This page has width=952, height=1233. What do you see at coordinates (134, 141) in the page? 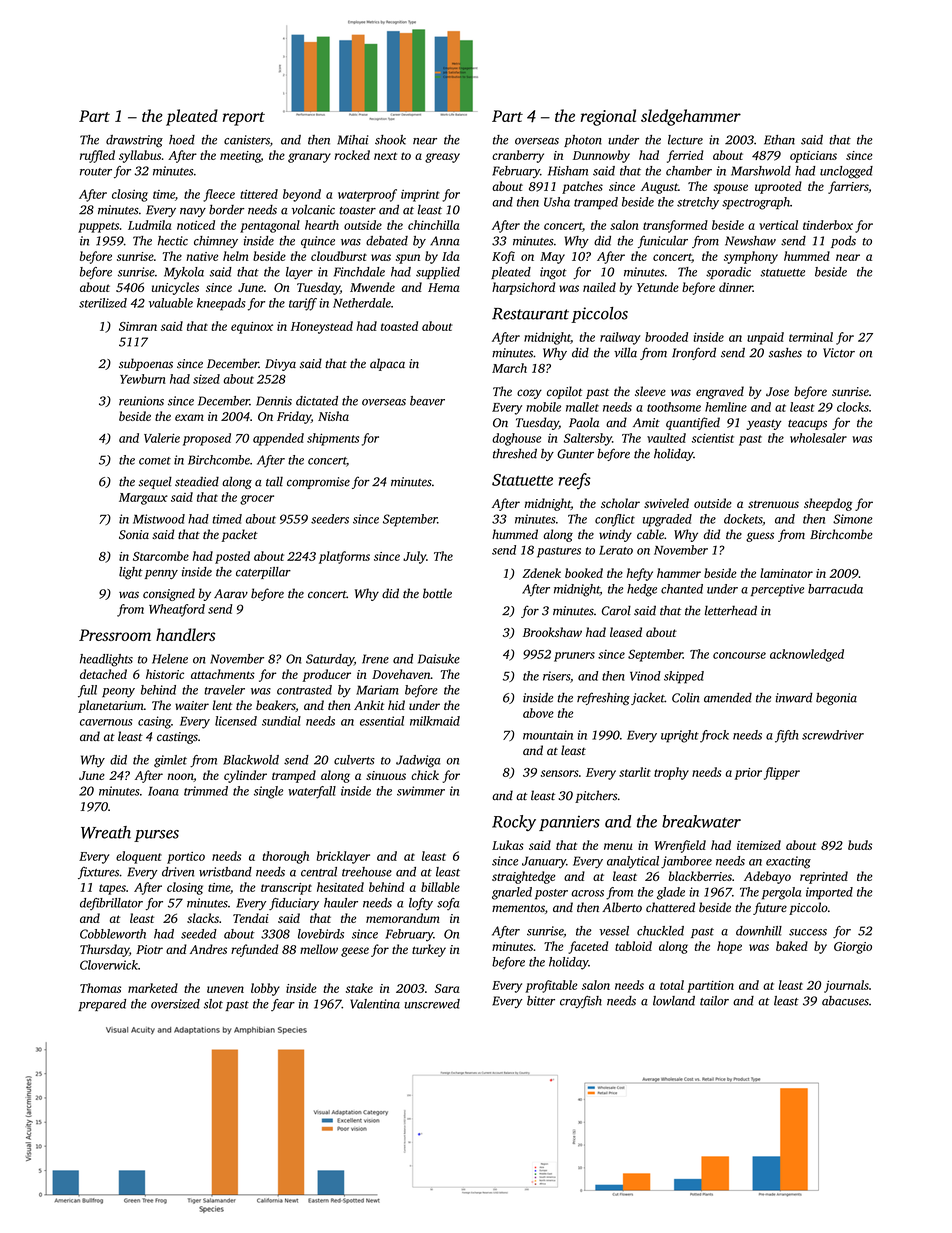
I see `drawstring` at bounding box center [134, 141].
